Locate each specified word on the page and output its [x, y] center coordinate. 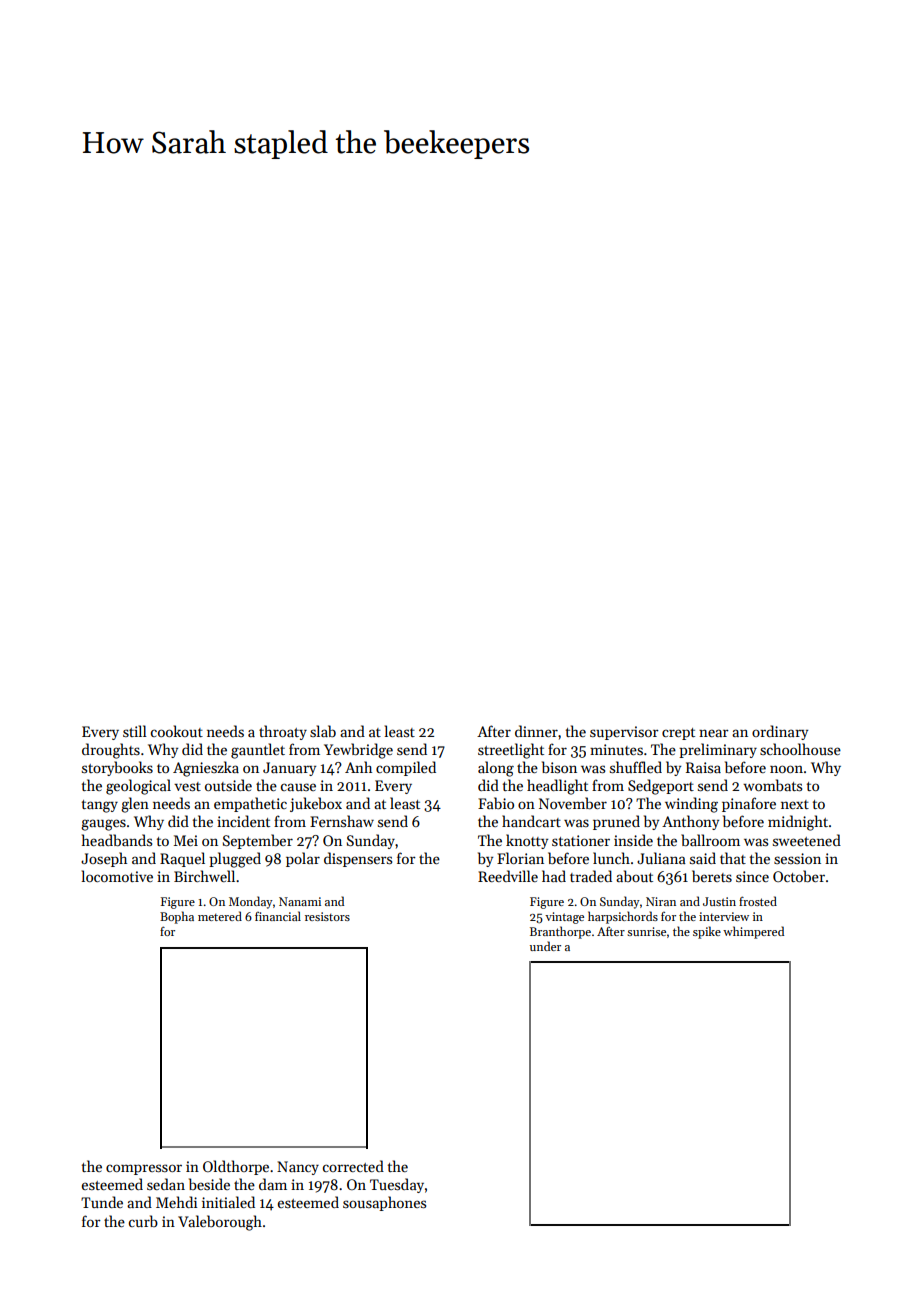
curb [143, 1221]
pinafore [749, 804]
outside [228, 785]
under [545, 946]
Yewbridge [358, 751]
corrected [353, 1166]
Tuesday [397, 1185]
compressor [144, 1169]
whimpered [753, 932]
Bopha [177, 917]
